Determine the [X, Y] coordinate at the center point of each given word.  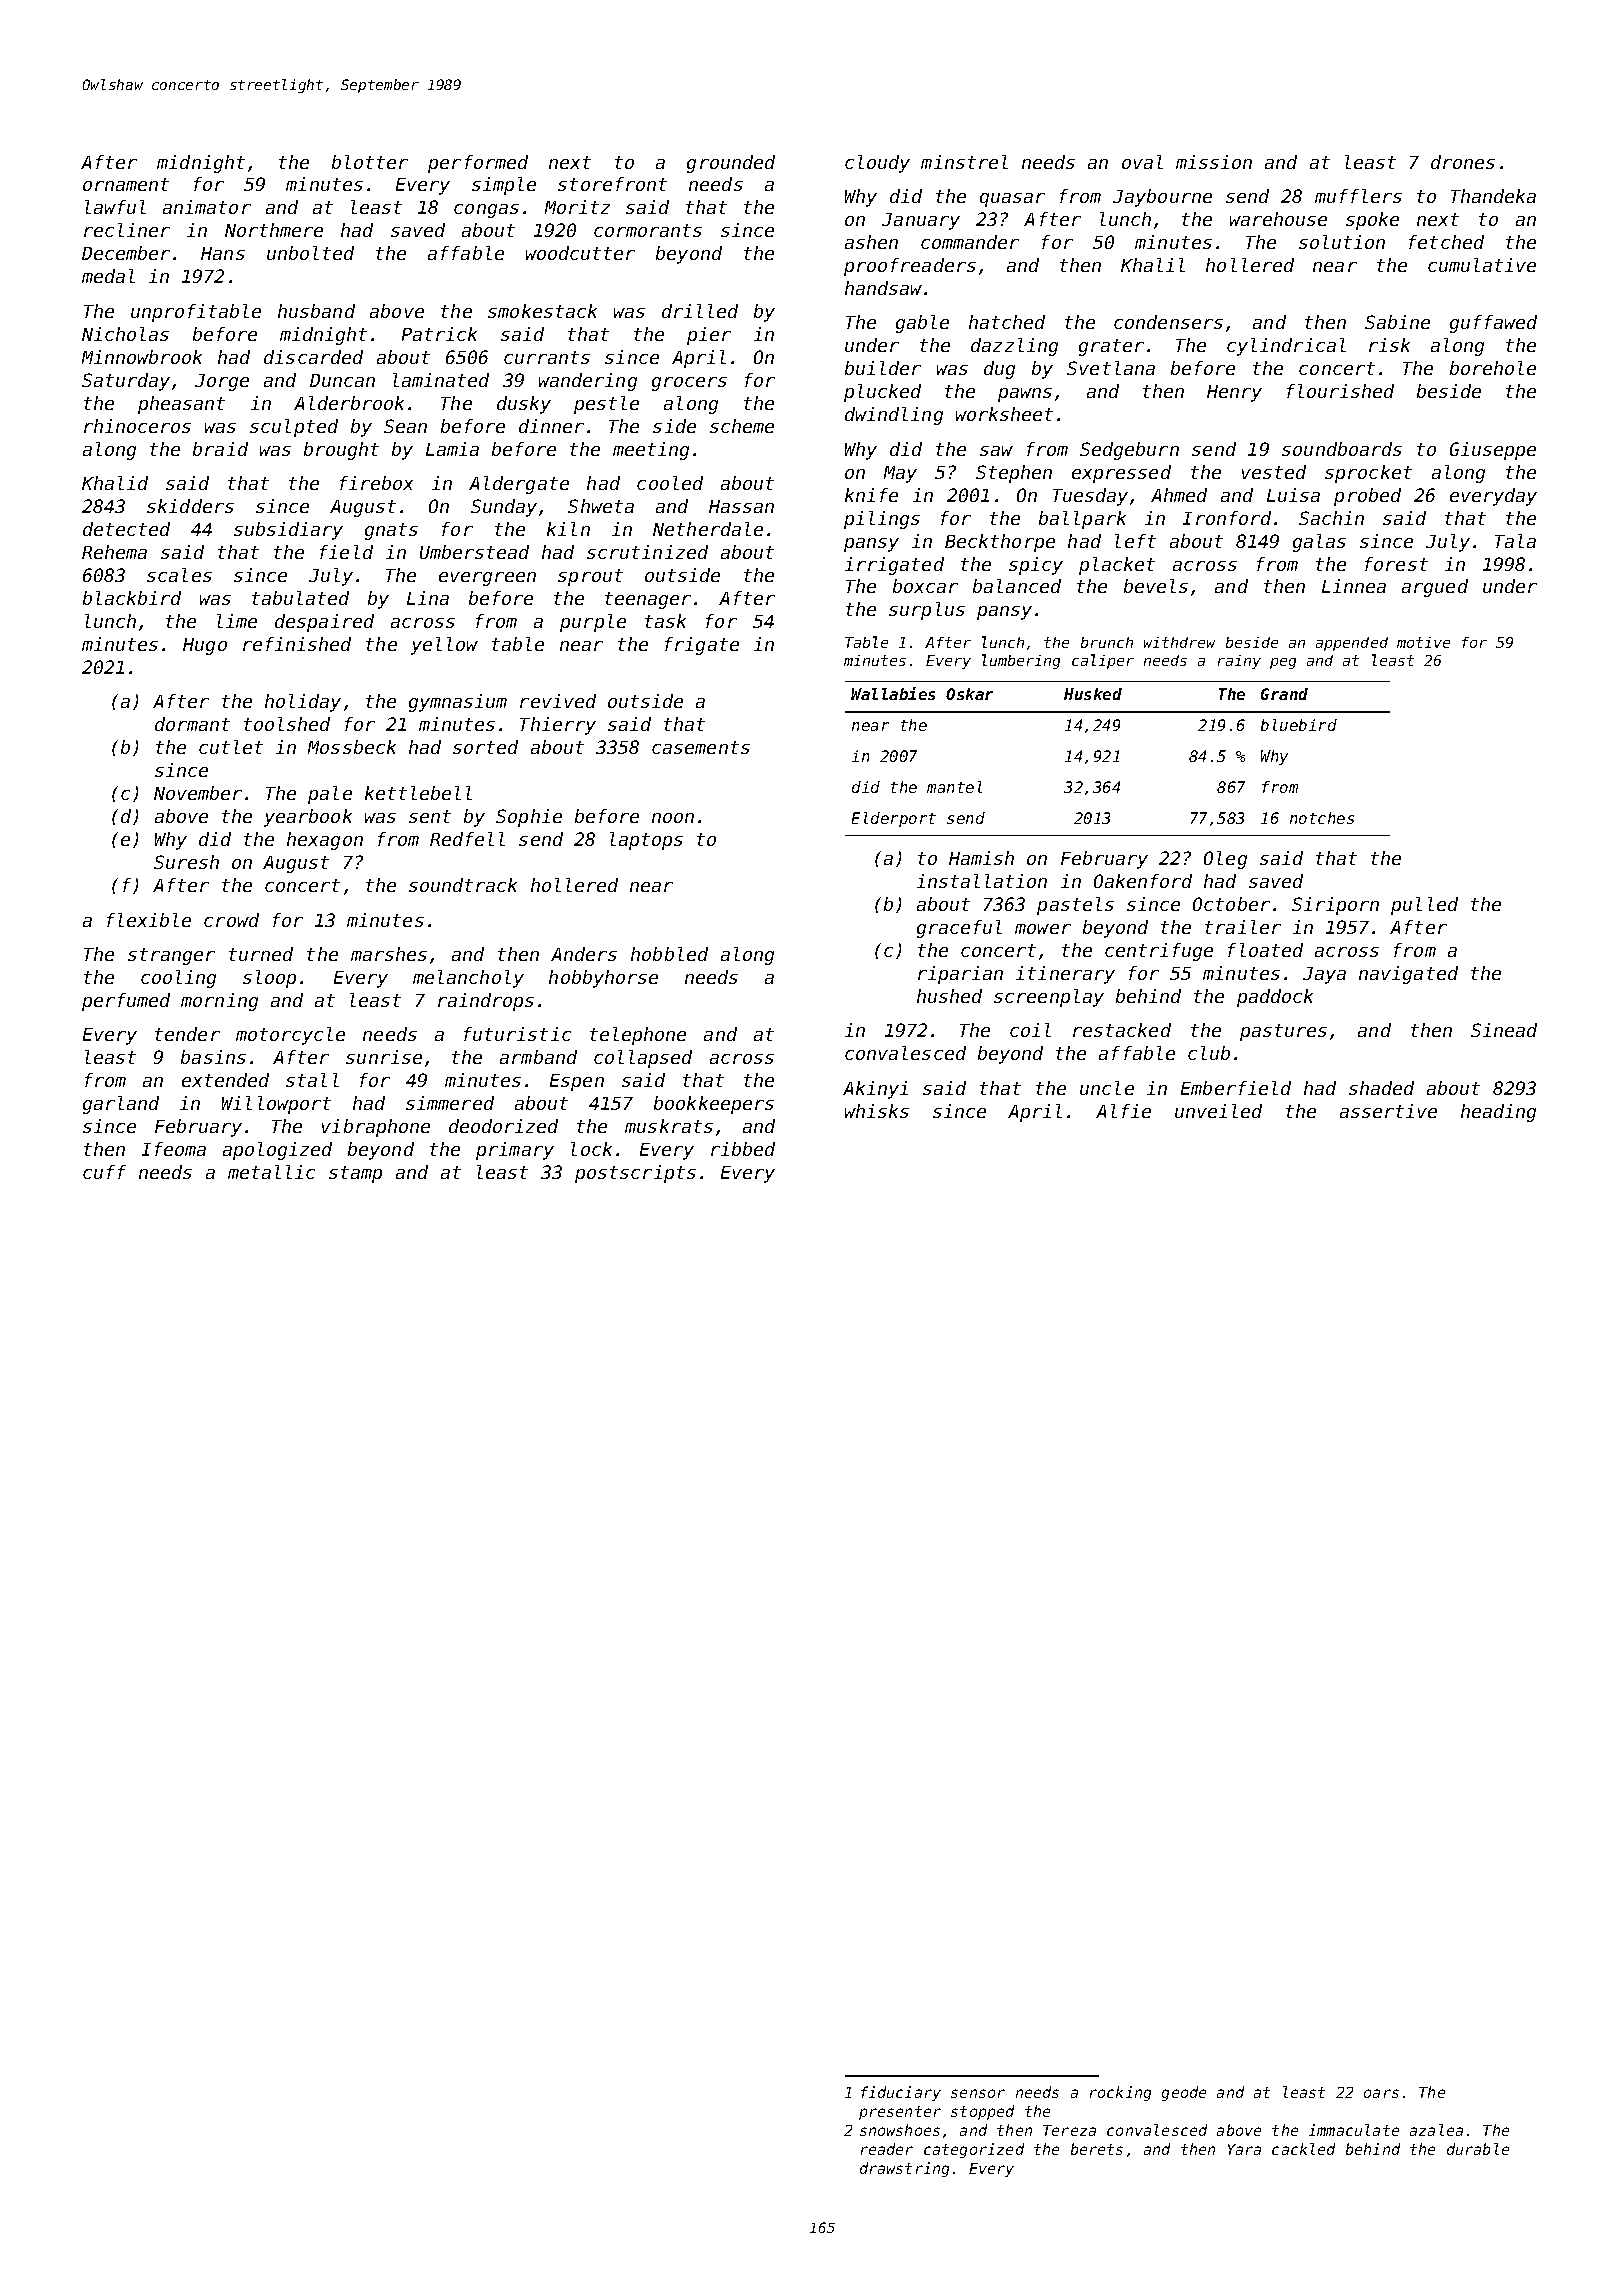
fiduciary [901, 2093]
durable [1478, 2149]
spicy [1036, 566]
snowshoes [900, 2130]
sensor [978, 2093]
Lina [428, 598]
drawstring [904, 2169]
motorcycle [290, 1036]
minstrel [964, 162]
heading [1498, 1113]
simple [504, 186]
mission [1214, 162]
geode [1184, 2093]
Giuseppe [1493, 451]
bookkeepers [714, 1105]
